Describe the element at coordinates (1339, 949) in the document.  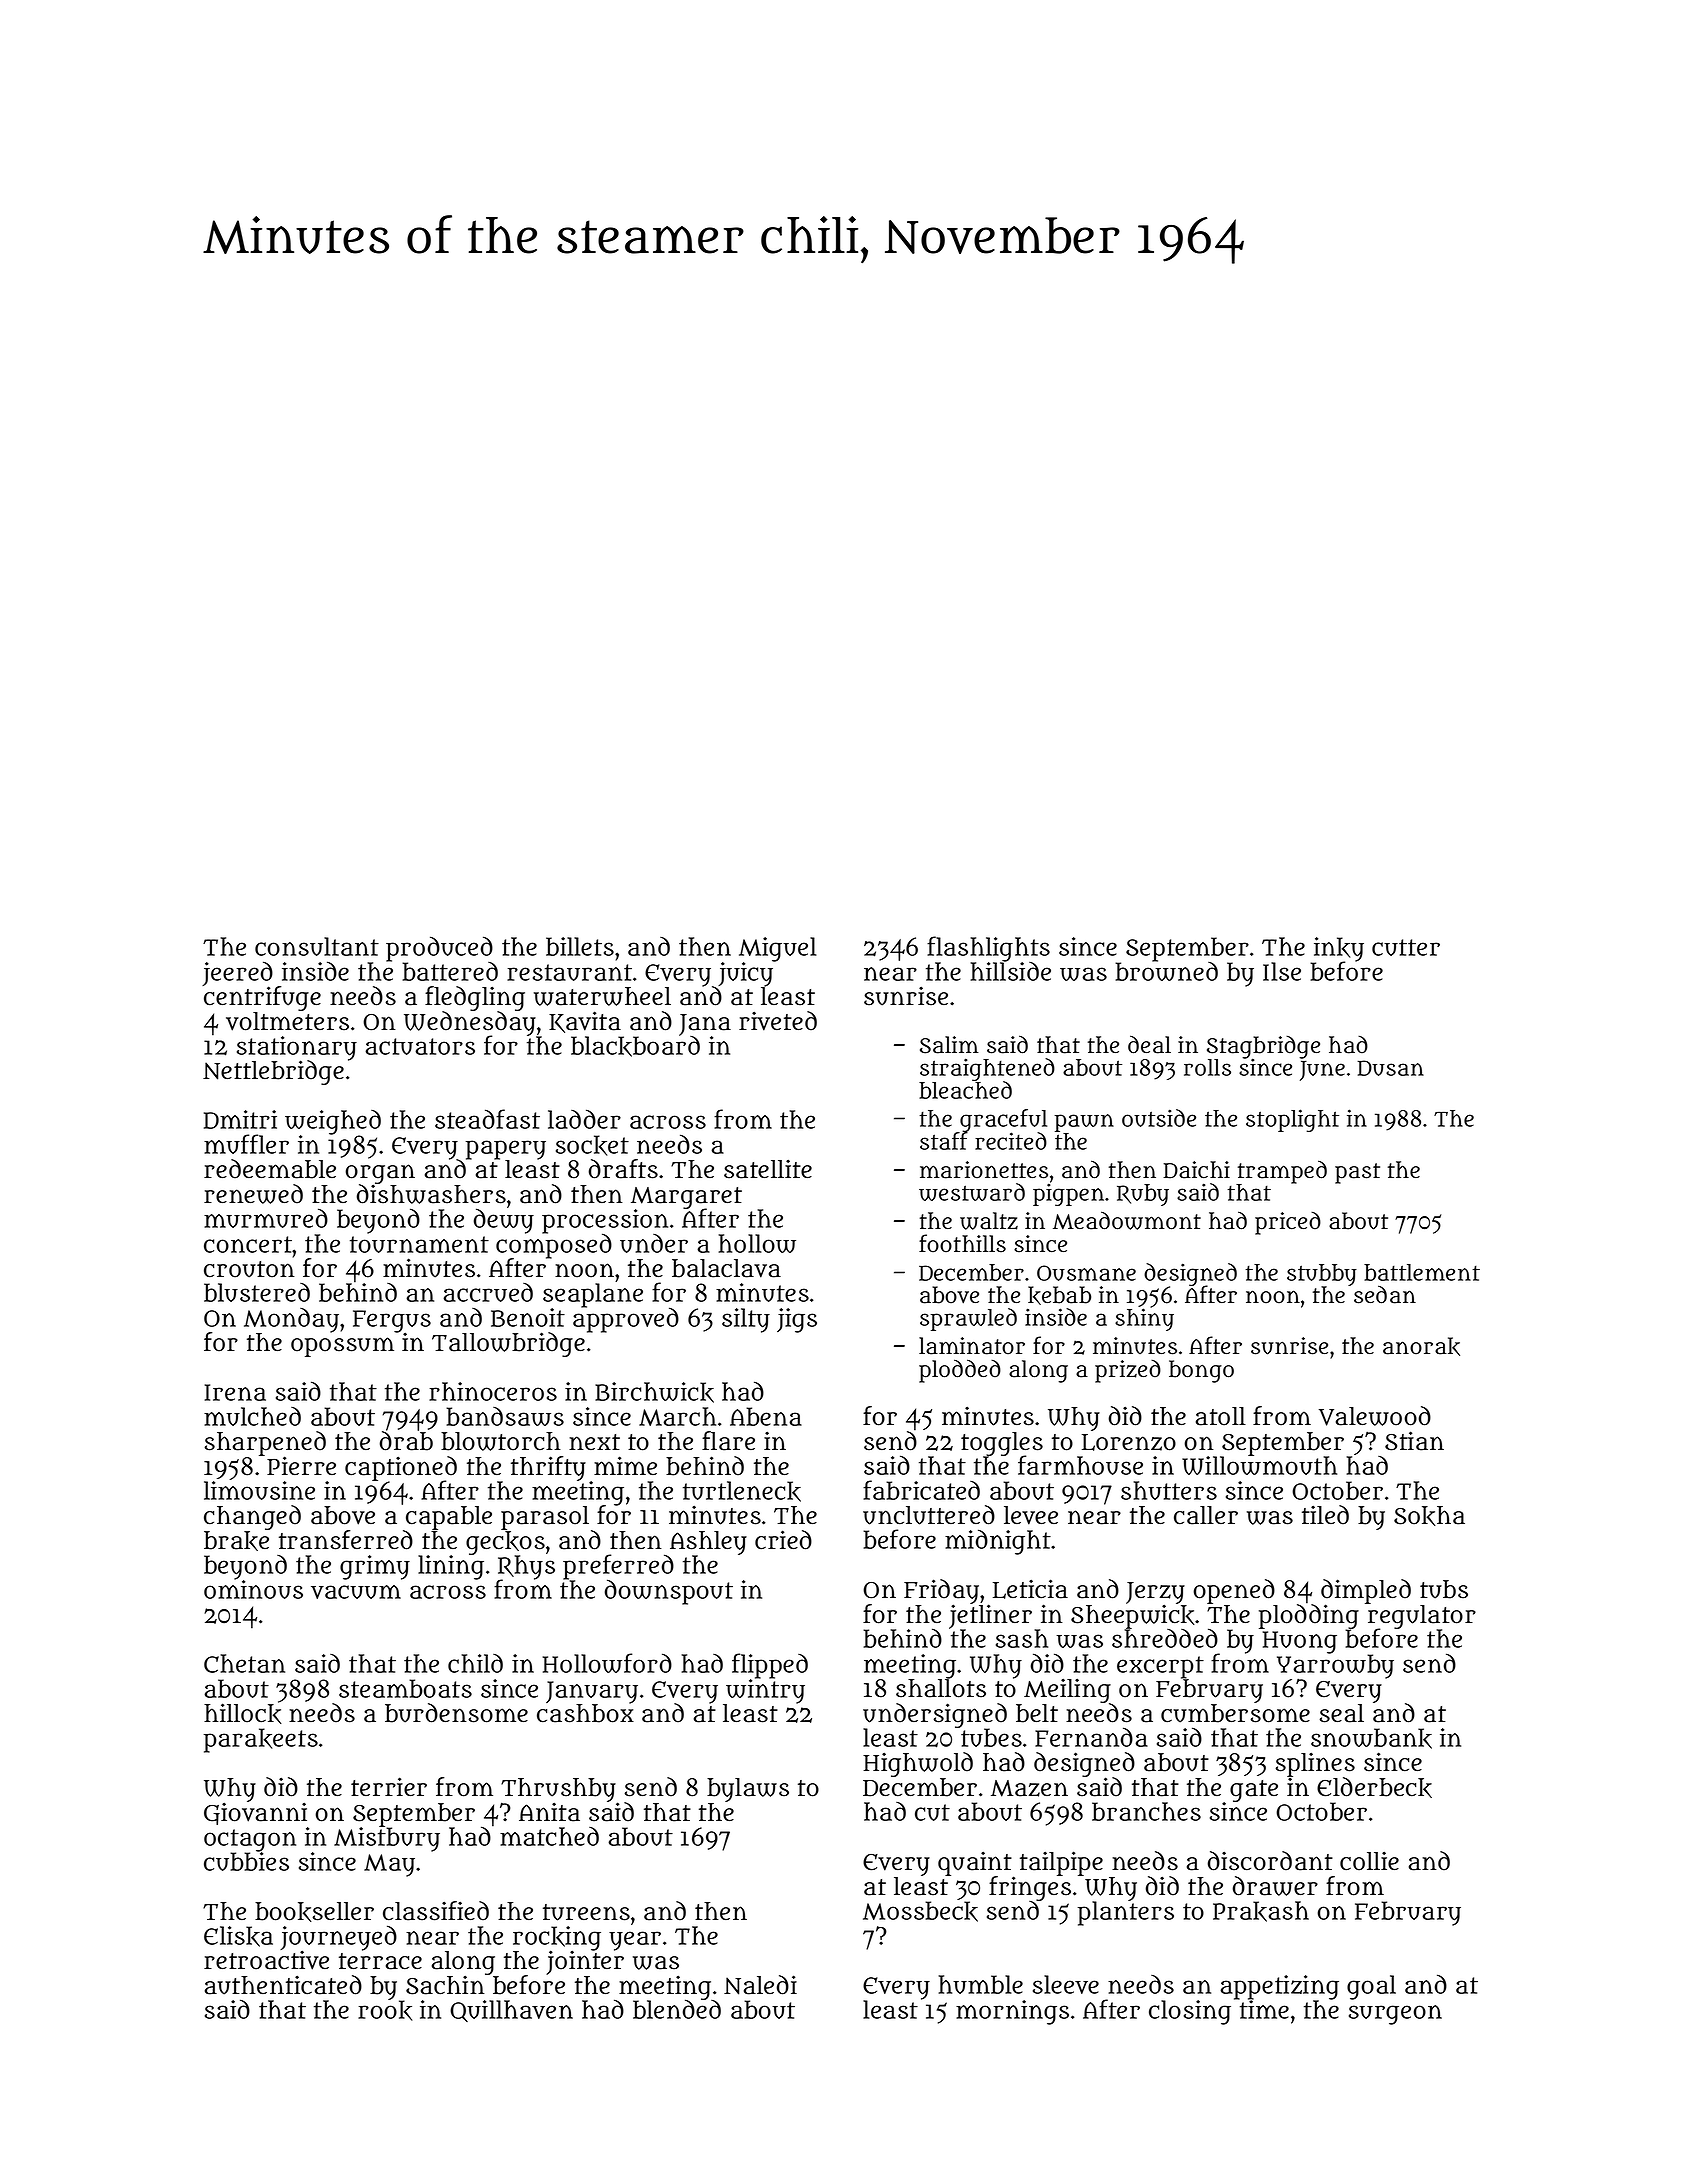
I see `inky` at that location.
